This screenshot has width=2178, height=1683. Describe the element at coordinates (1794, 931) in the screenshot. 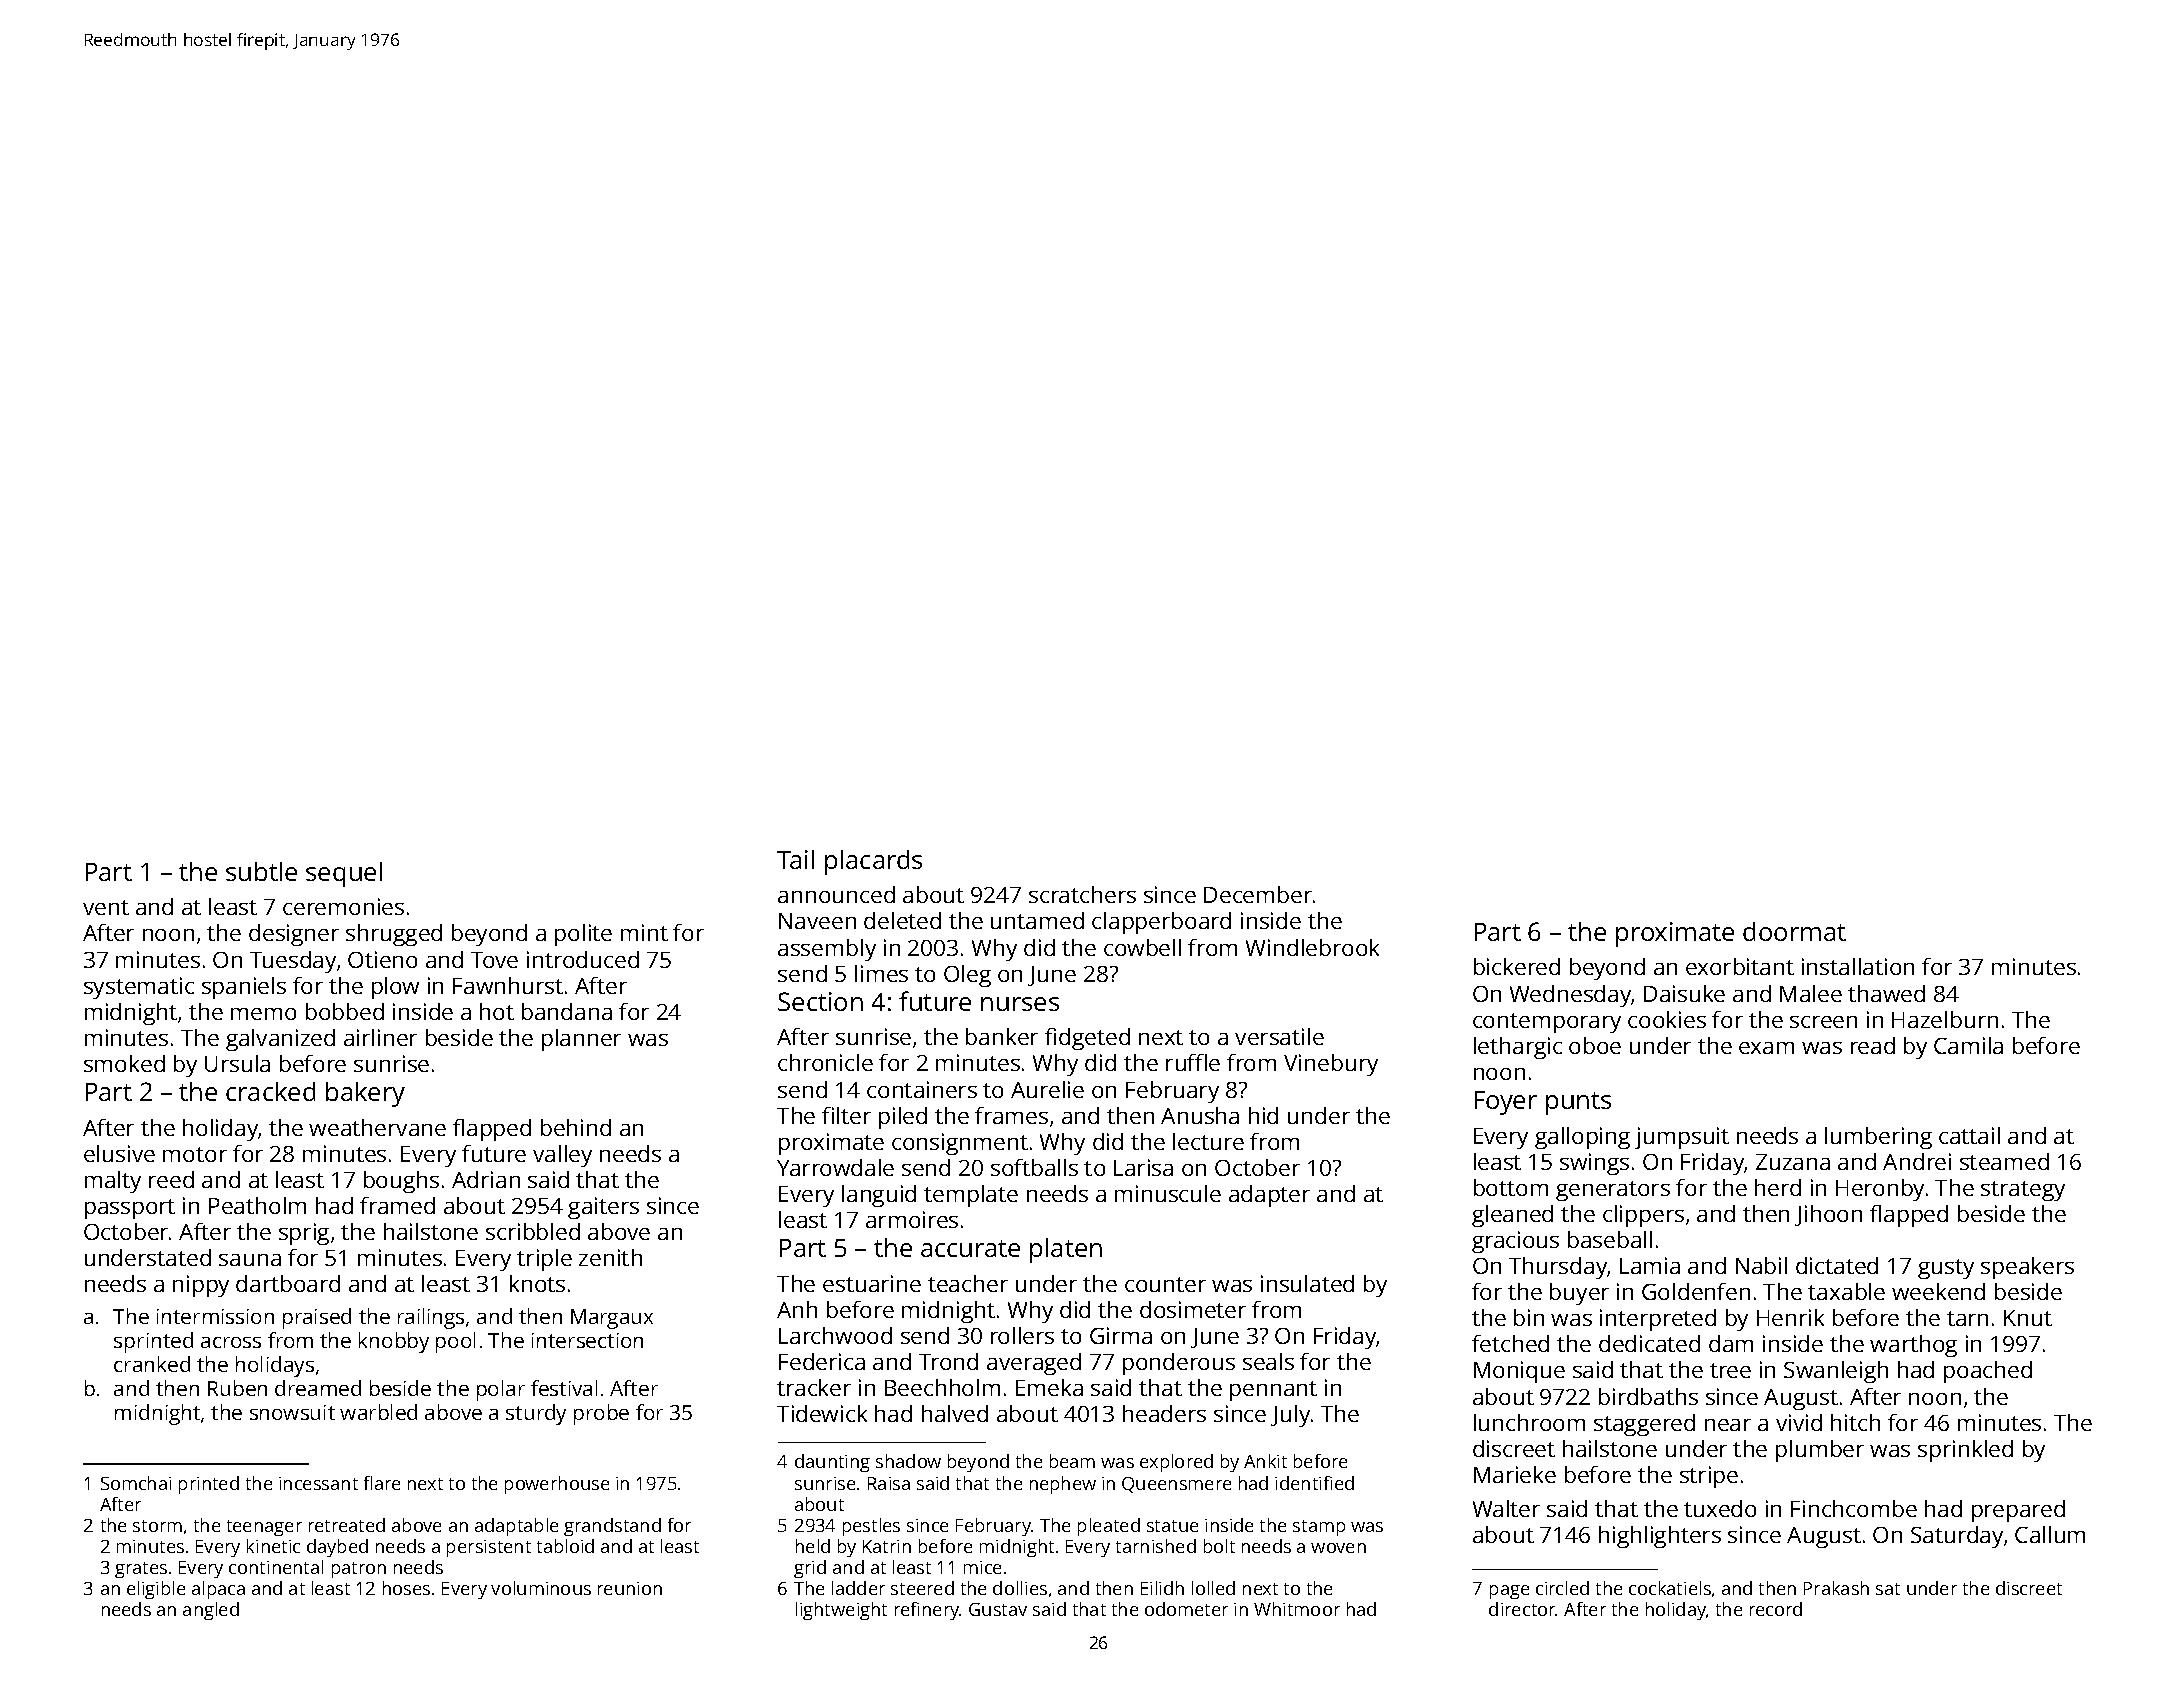

I see `doormat` at that location.
